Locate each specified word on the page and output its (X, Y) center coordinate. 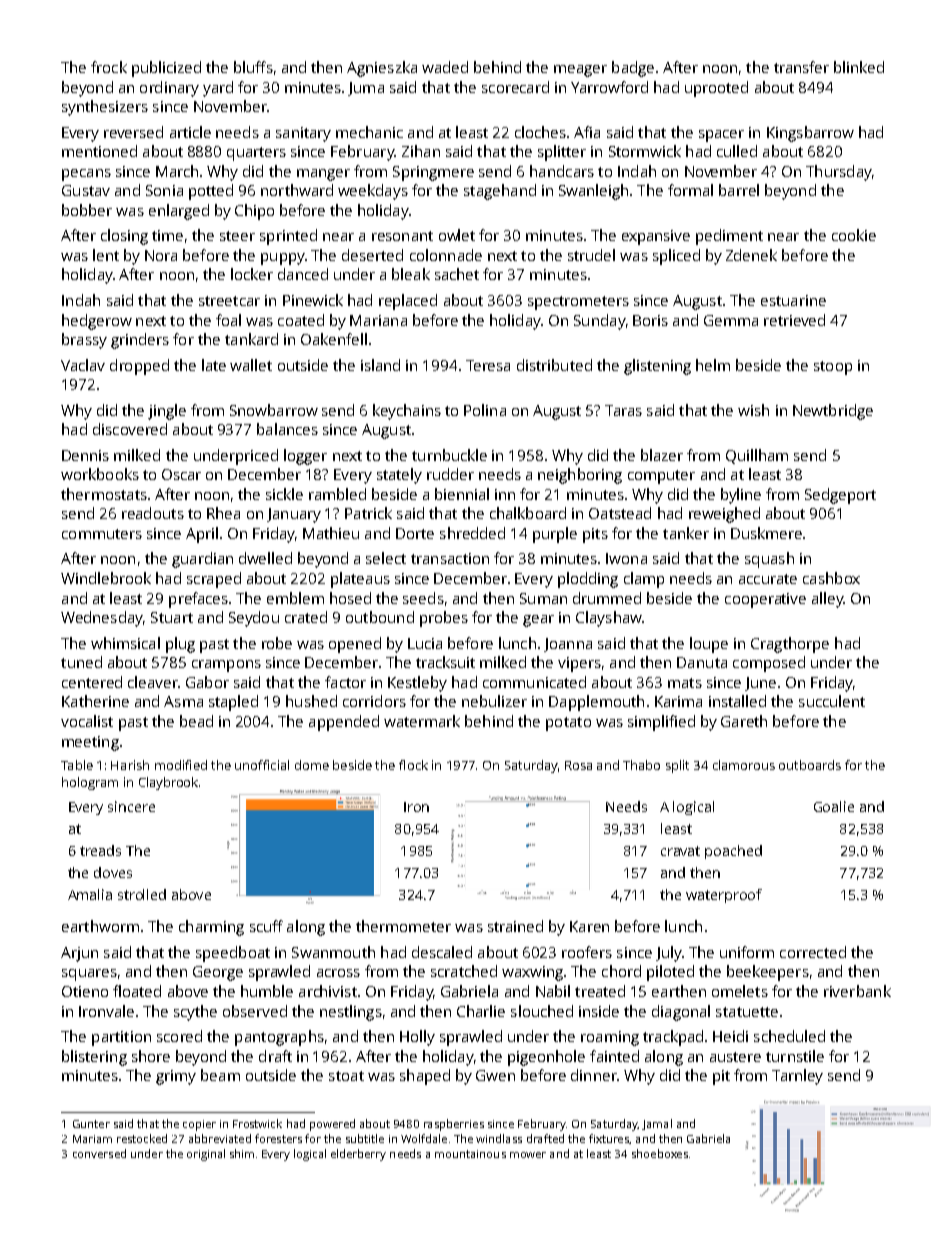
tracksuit (445, 662)
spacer (721, 136)
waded (445, 67)
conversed (99, 1153)
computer (661, 477)
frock (109, 67)
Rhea (223, 513)
